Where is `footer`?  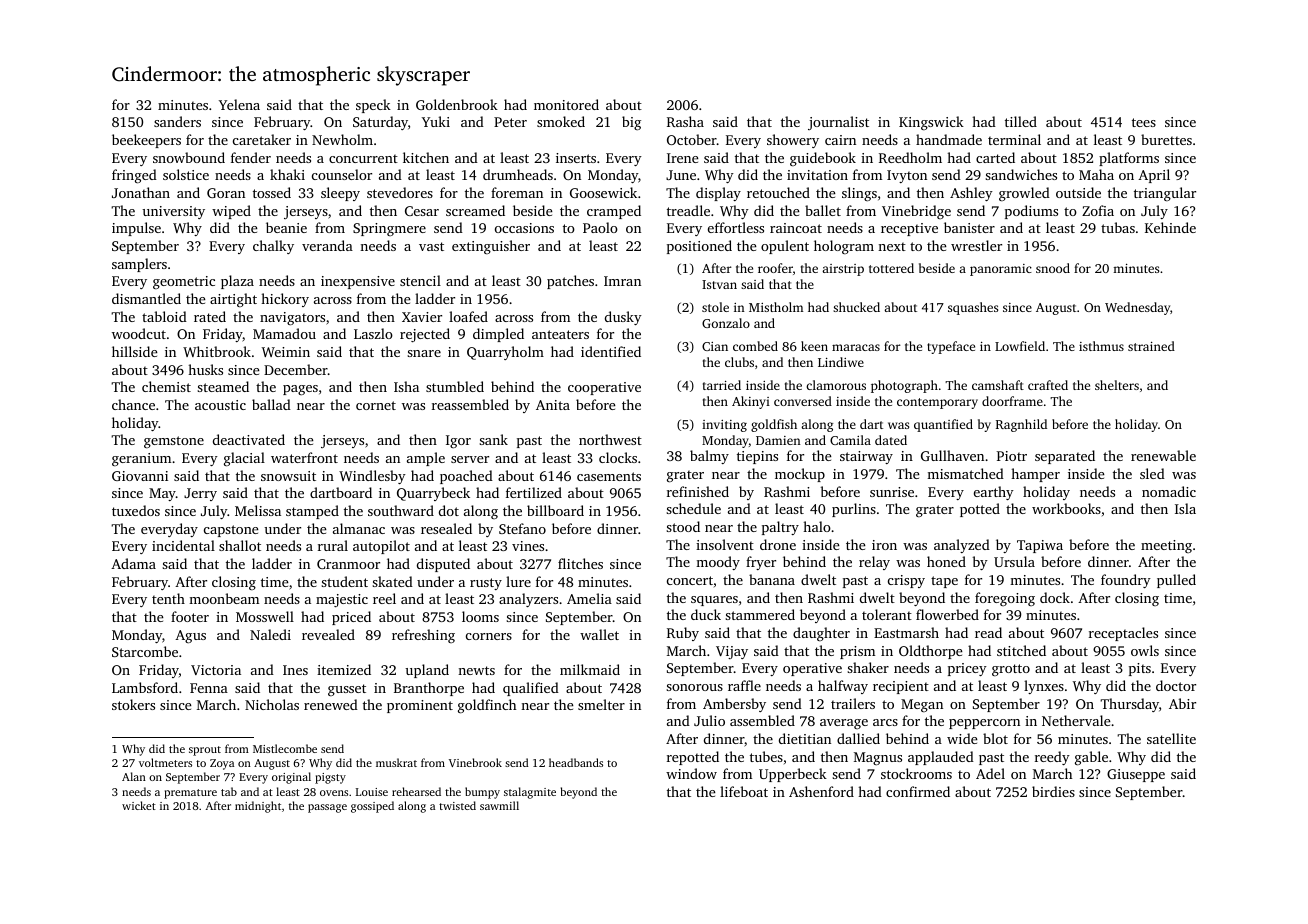
footer is located at coordinates (190, 616).
